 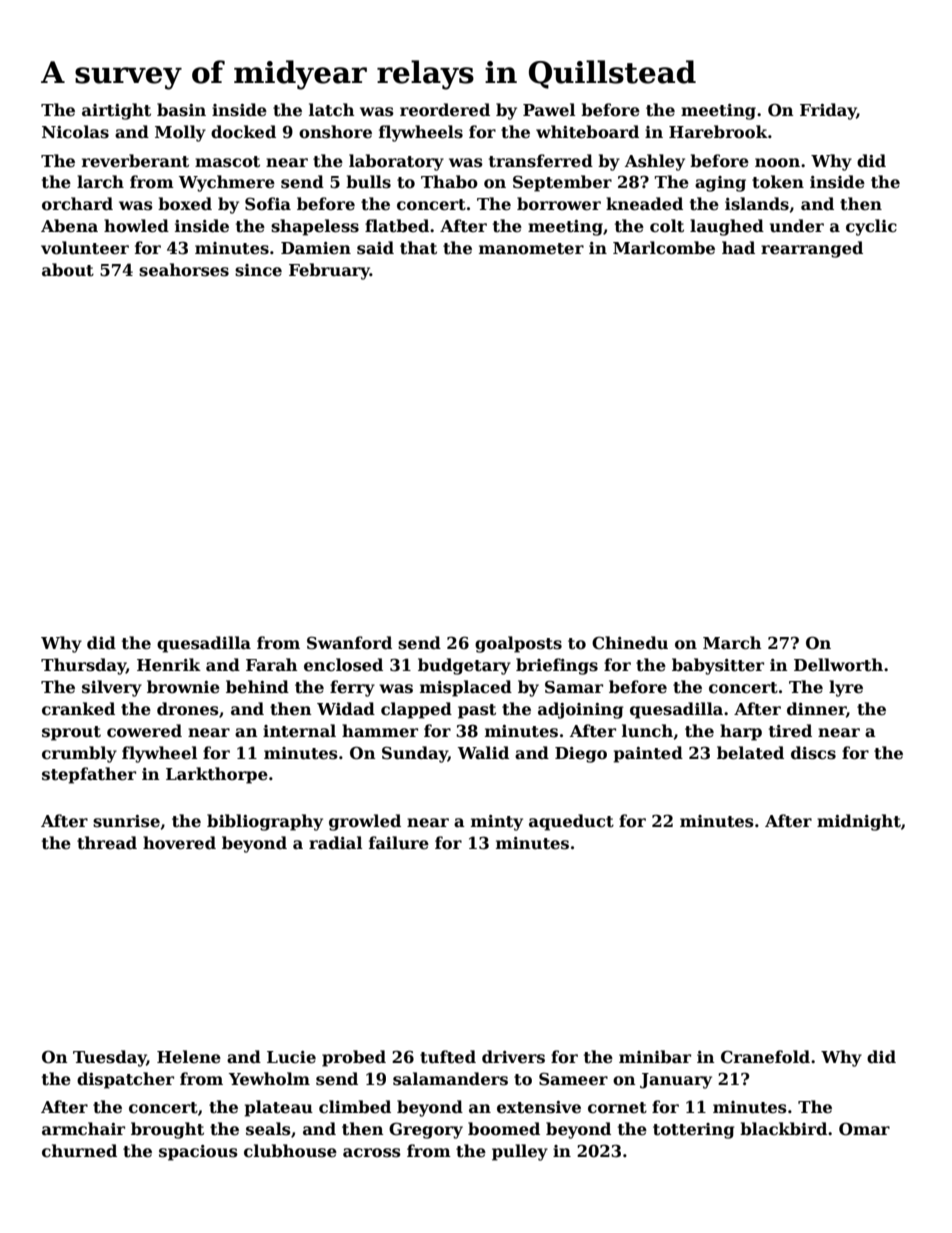 I want to click on that, so click(x=418, y=248).
